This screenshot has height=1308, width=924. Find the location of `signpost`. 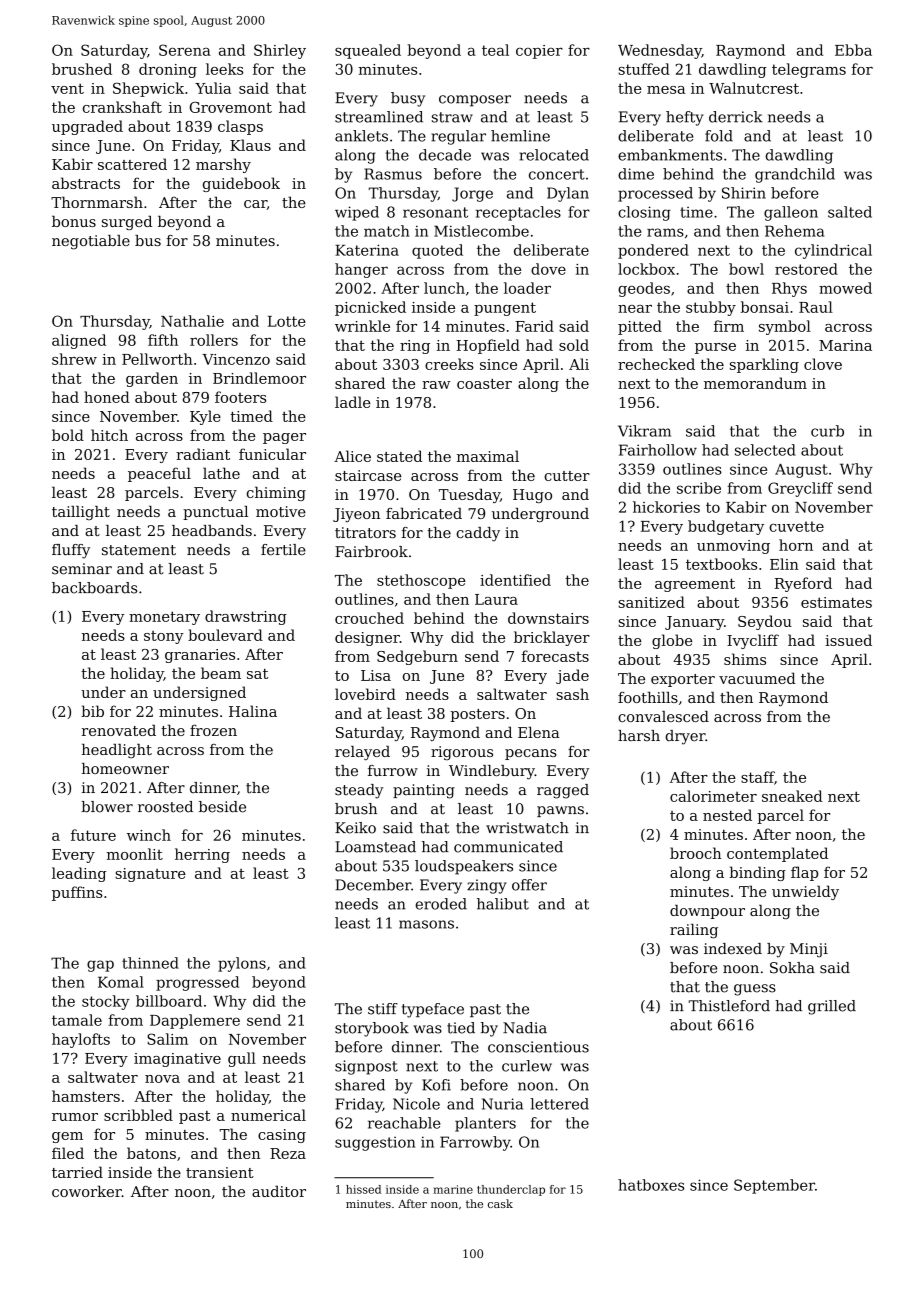

signpost is located at coordinates (366, 1067).
